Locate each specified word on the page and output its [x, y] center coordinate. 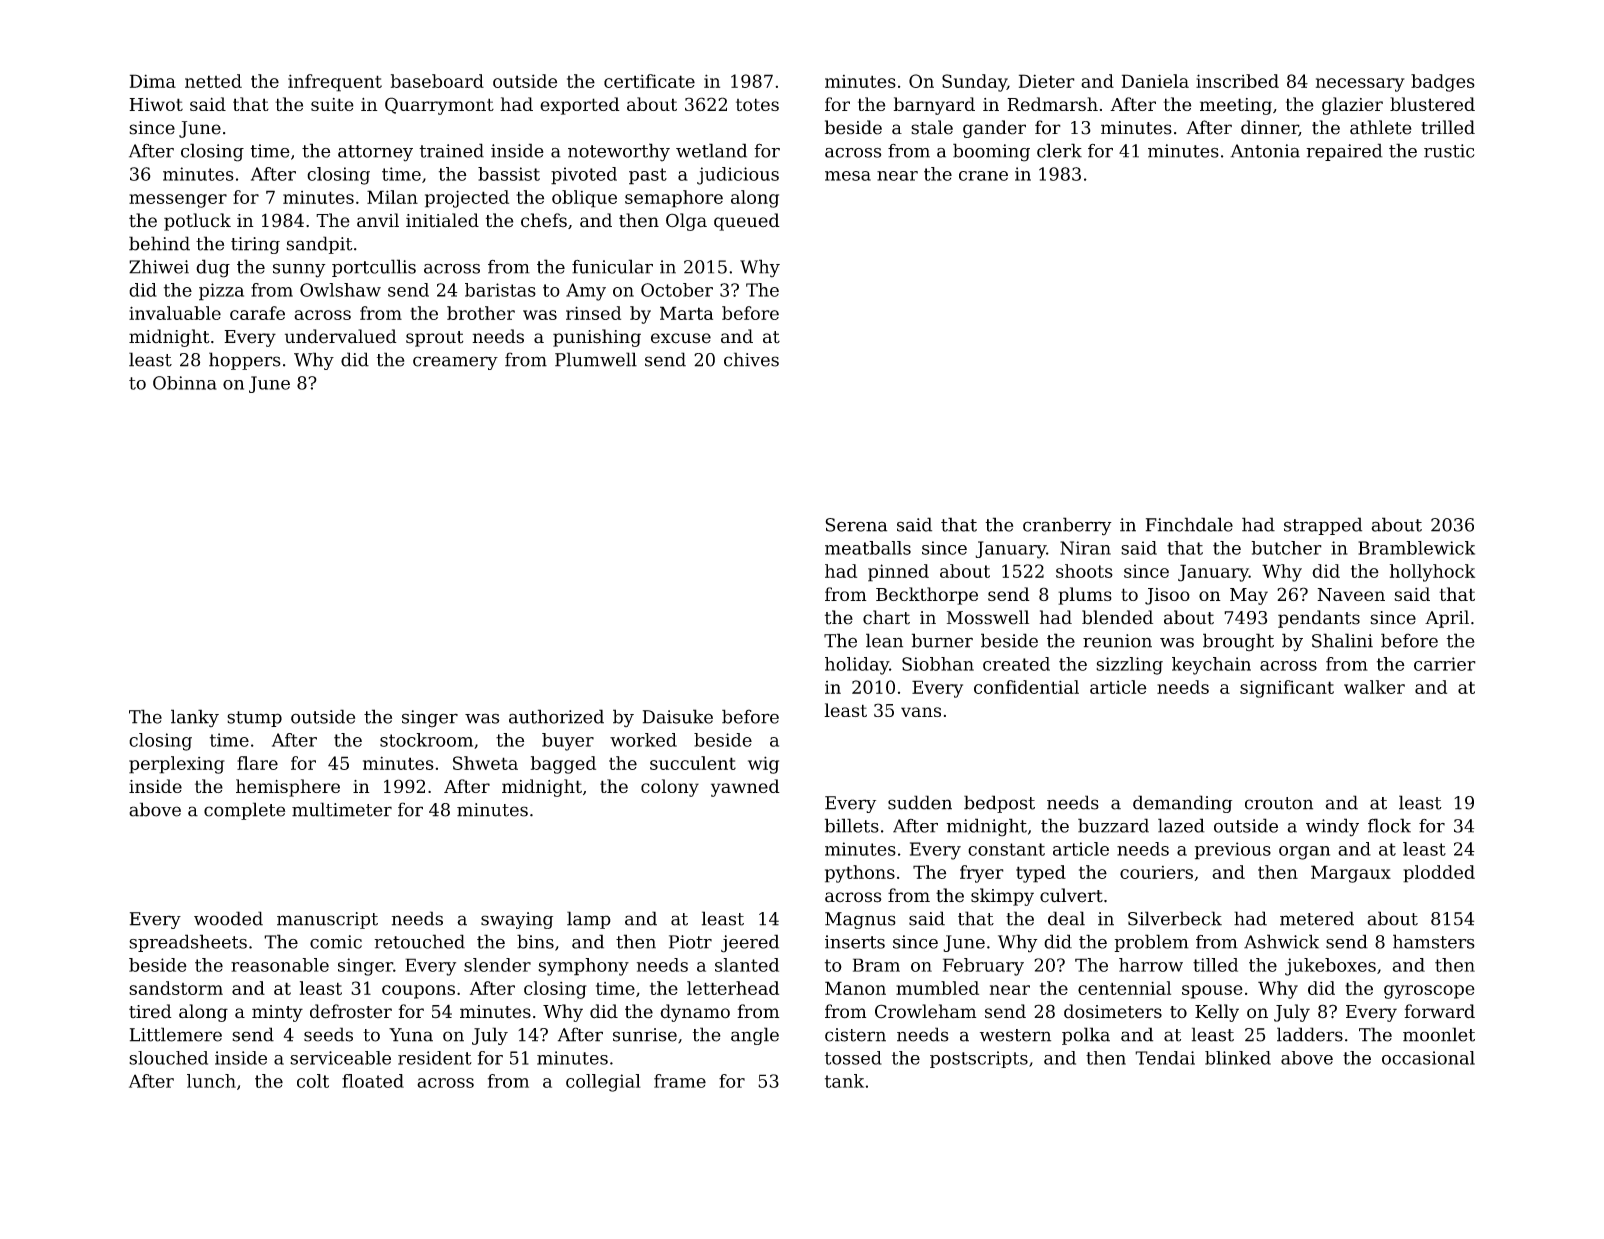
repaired [1344, 152]
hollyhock [1432, 573]
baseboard [437, 81]
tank [844, 1081]
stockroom [426, 740]
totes [757, 104]
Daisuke [678, 716]
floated [373, 1081]
